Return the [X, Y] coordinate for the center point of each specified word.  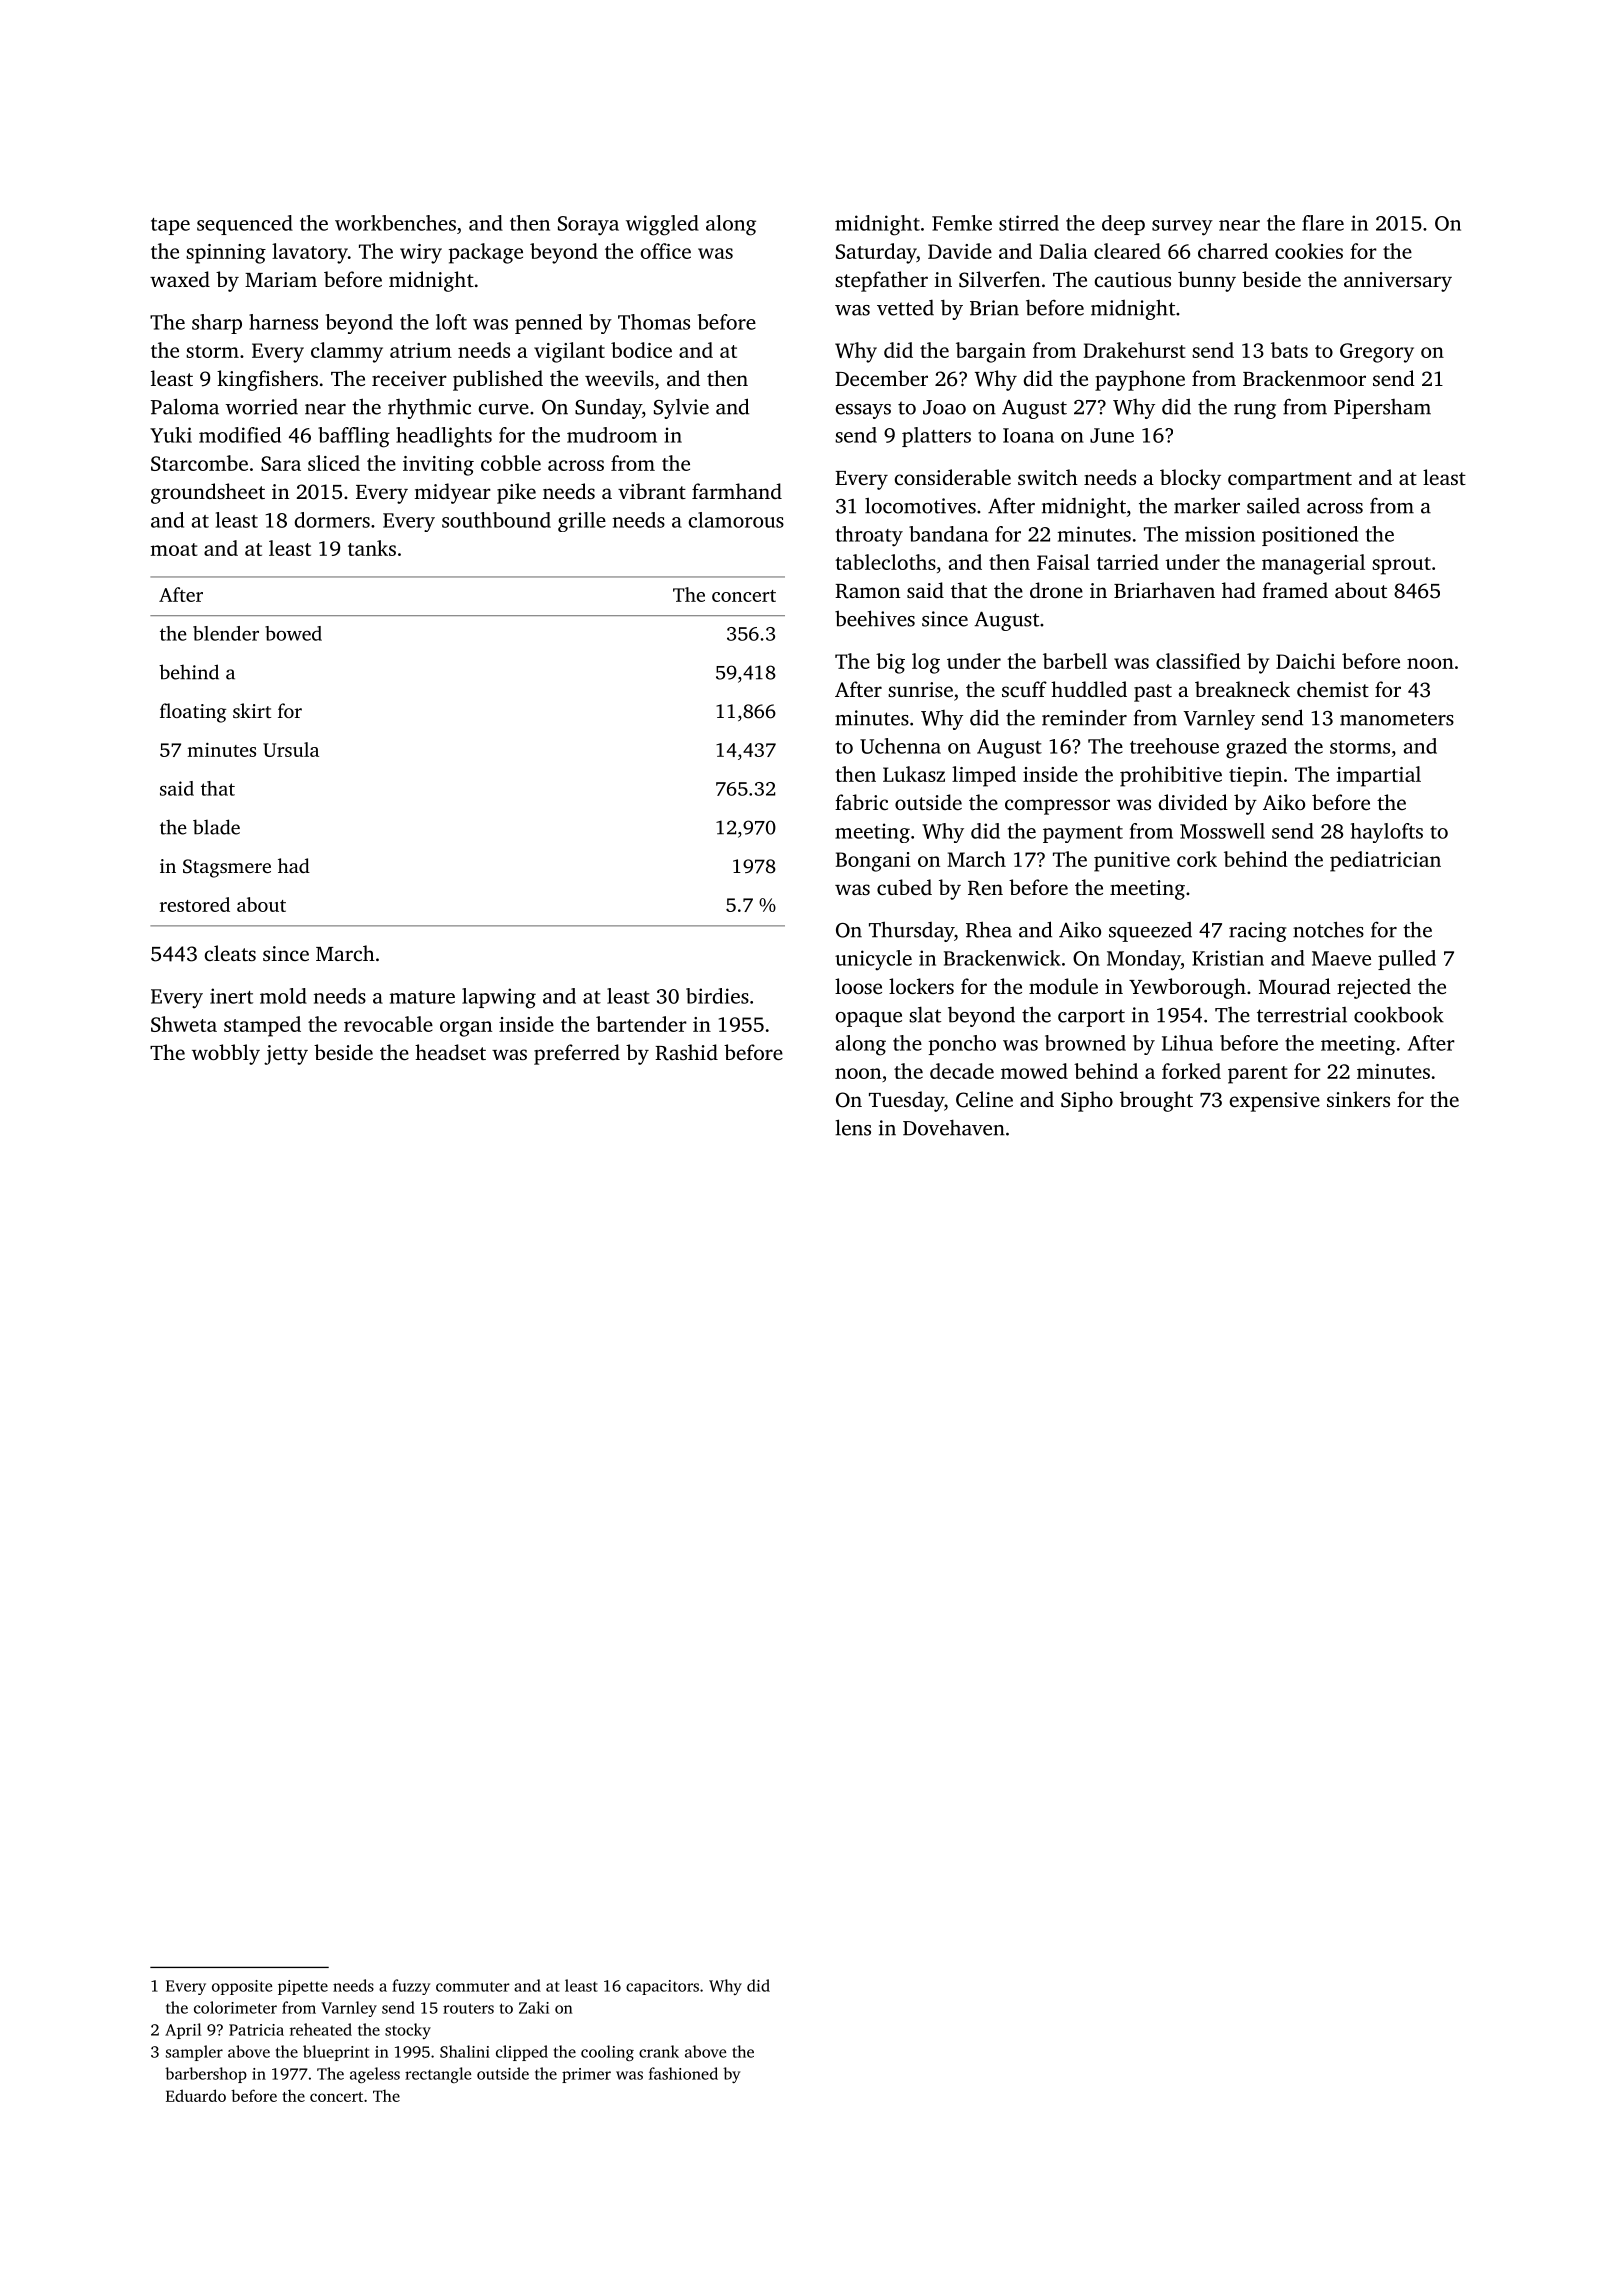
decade [962, 1071]
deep [1123, 225]
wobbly [226, 1054]
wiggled [662, 225]
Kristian [1228, 958]
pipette [303, 1987]
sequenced [245, 225]
